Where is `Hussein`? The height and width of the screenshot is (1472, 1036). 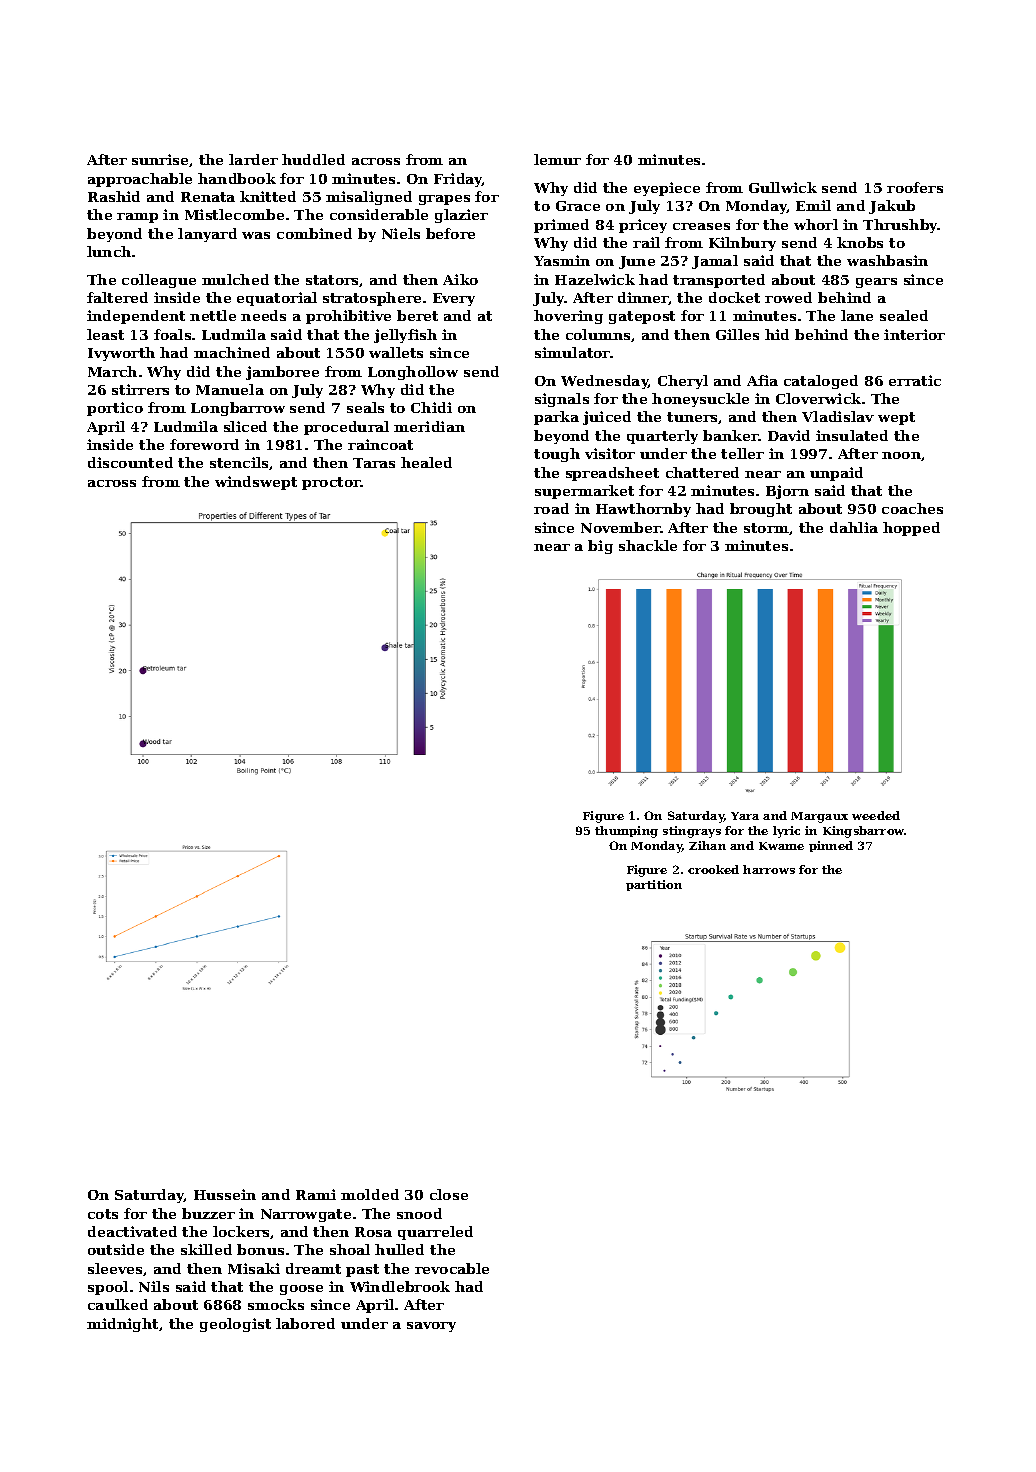 Hussein is located at coordinates (225, 1194).
